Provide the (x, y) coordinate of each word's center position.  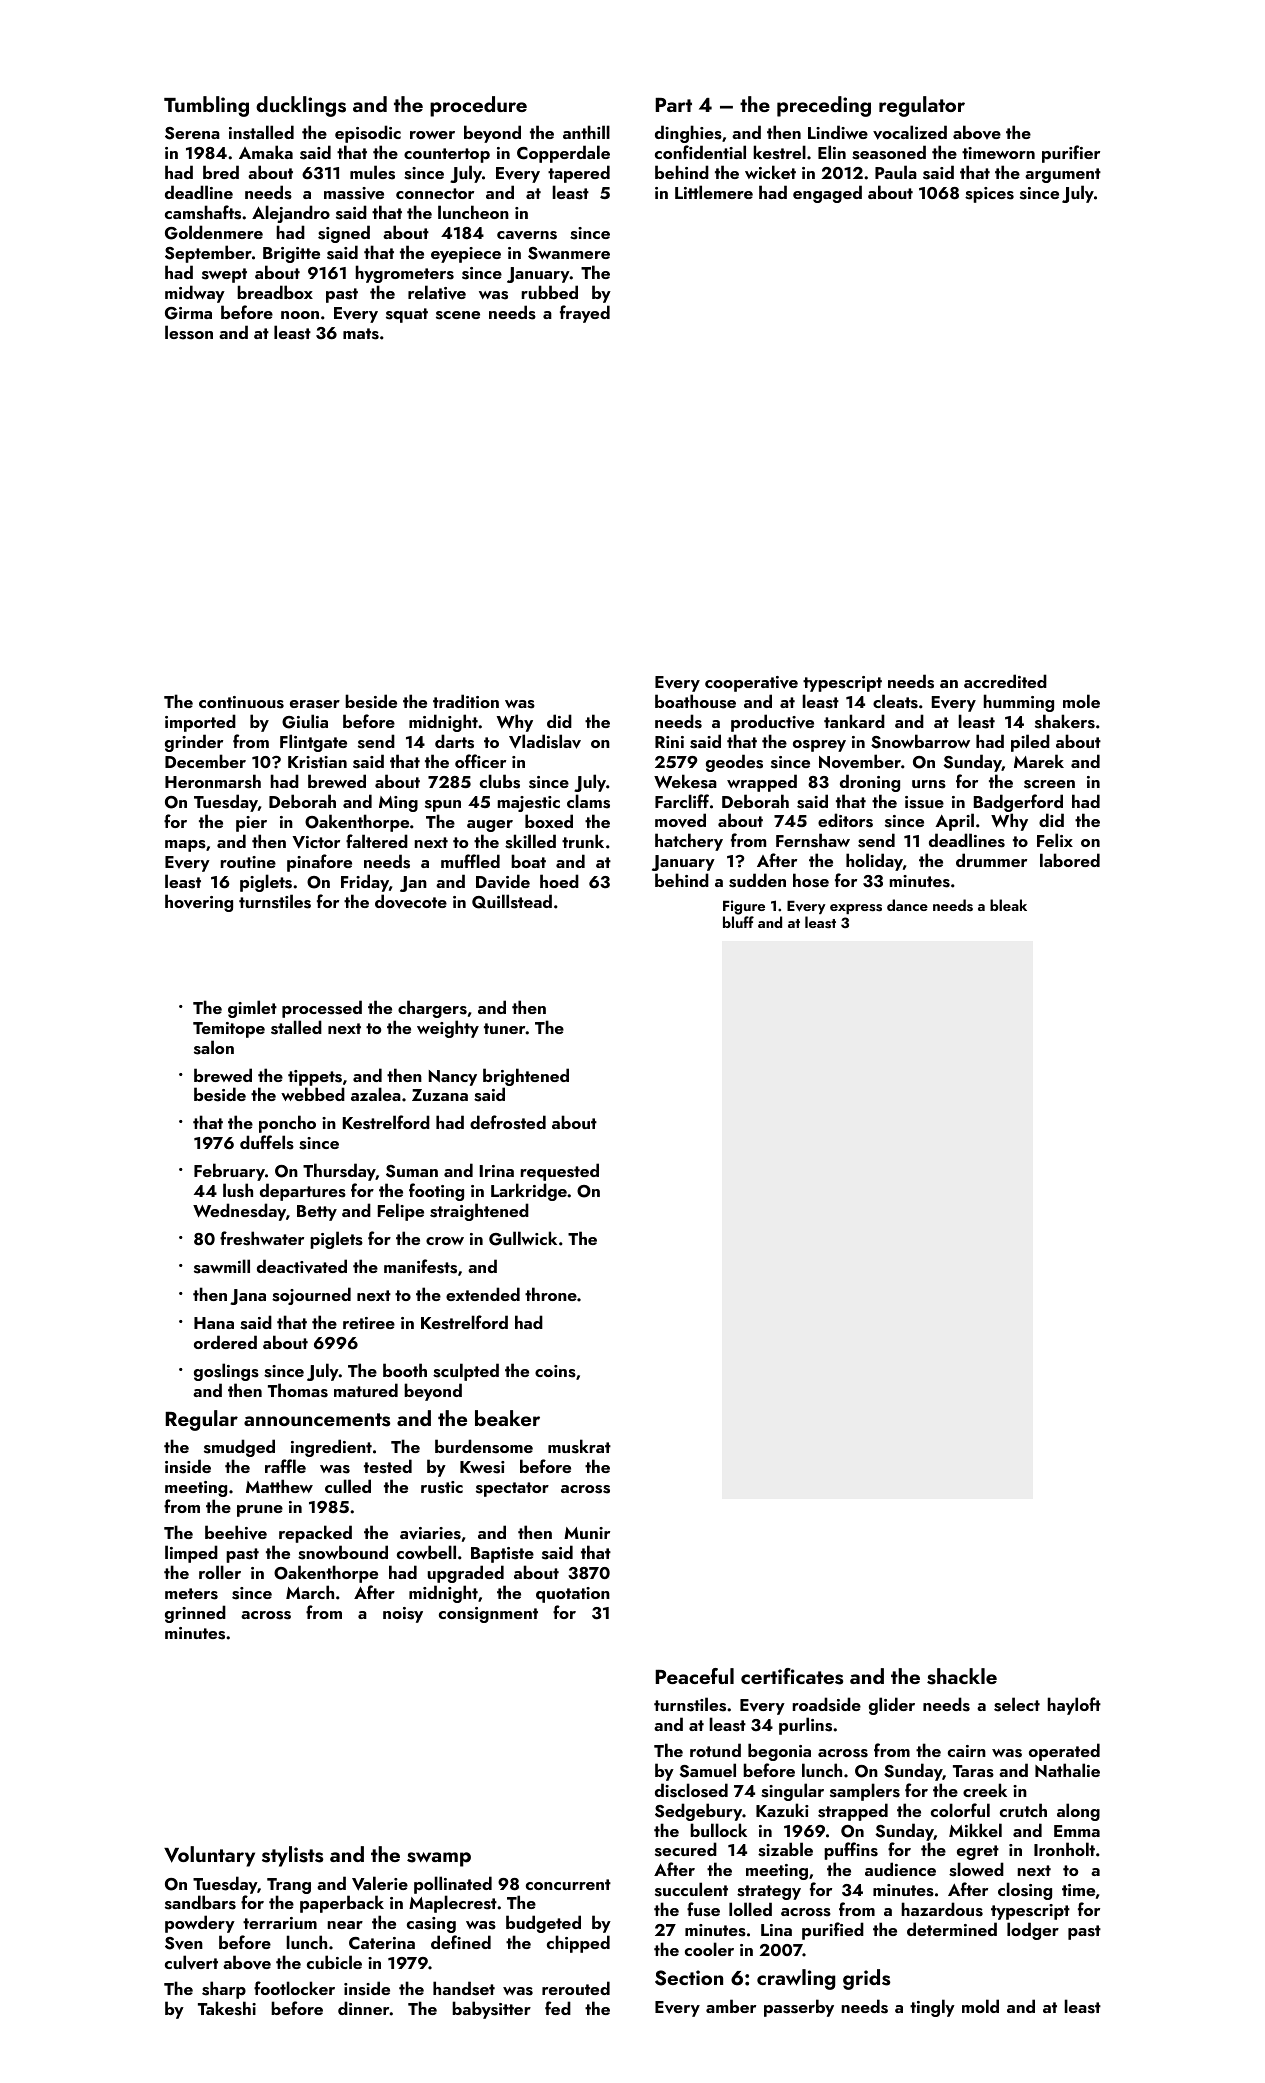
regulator (922, 106)
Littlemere (714, 192)
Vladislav (545, 741)
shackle (962, 1676)
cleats (895, 701)
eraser (315, 704)
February (229, 1172)
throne (551, 1294)
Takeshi (227, 2008)
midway (195, 294)
